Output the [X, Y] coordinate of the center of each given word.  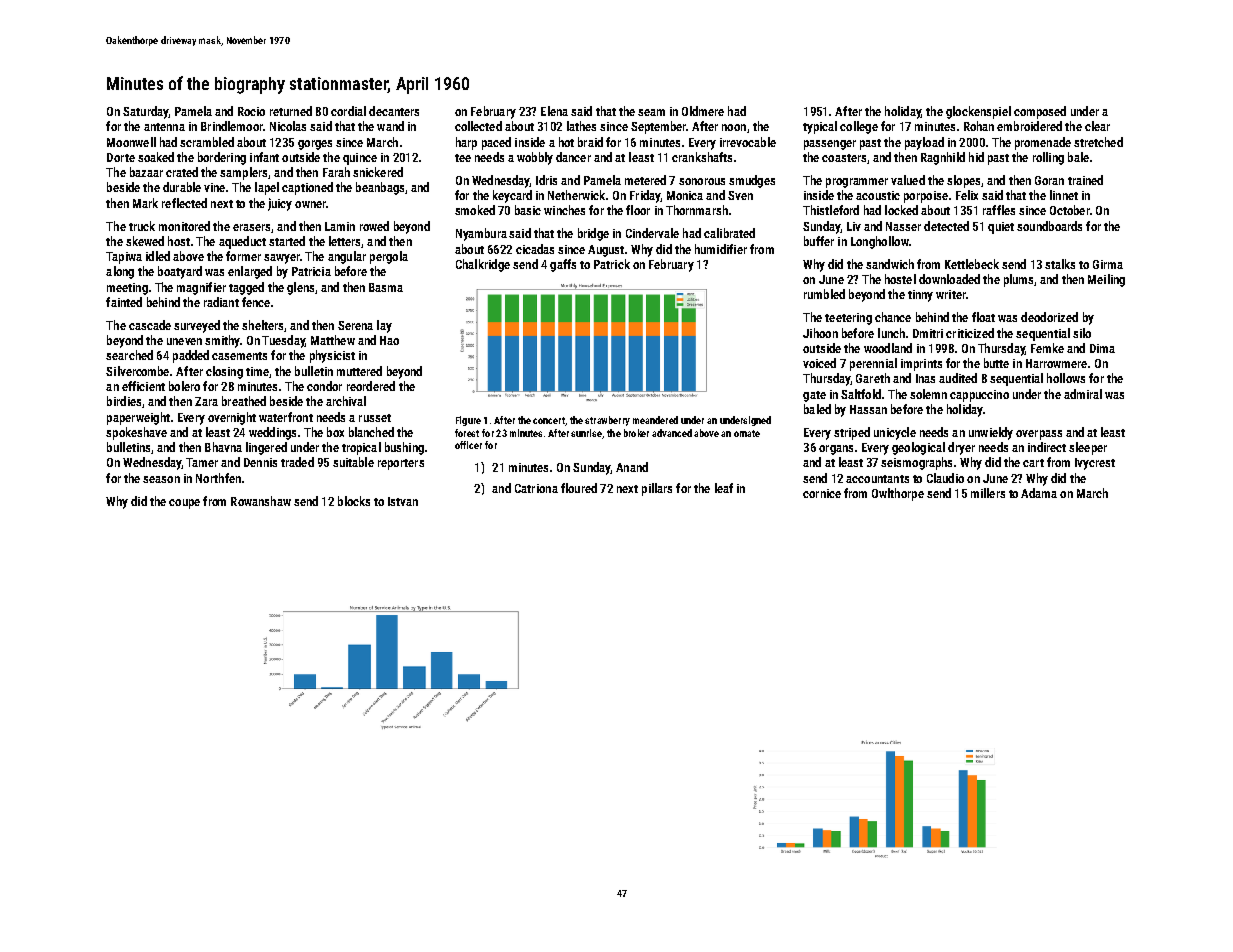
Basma [386, 287]
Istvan [403, 501]
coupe [184, 504]
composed [1040, 112]
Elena [554, 111]
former [243, 256]
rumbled [824, 294]
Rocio [251, 111]
